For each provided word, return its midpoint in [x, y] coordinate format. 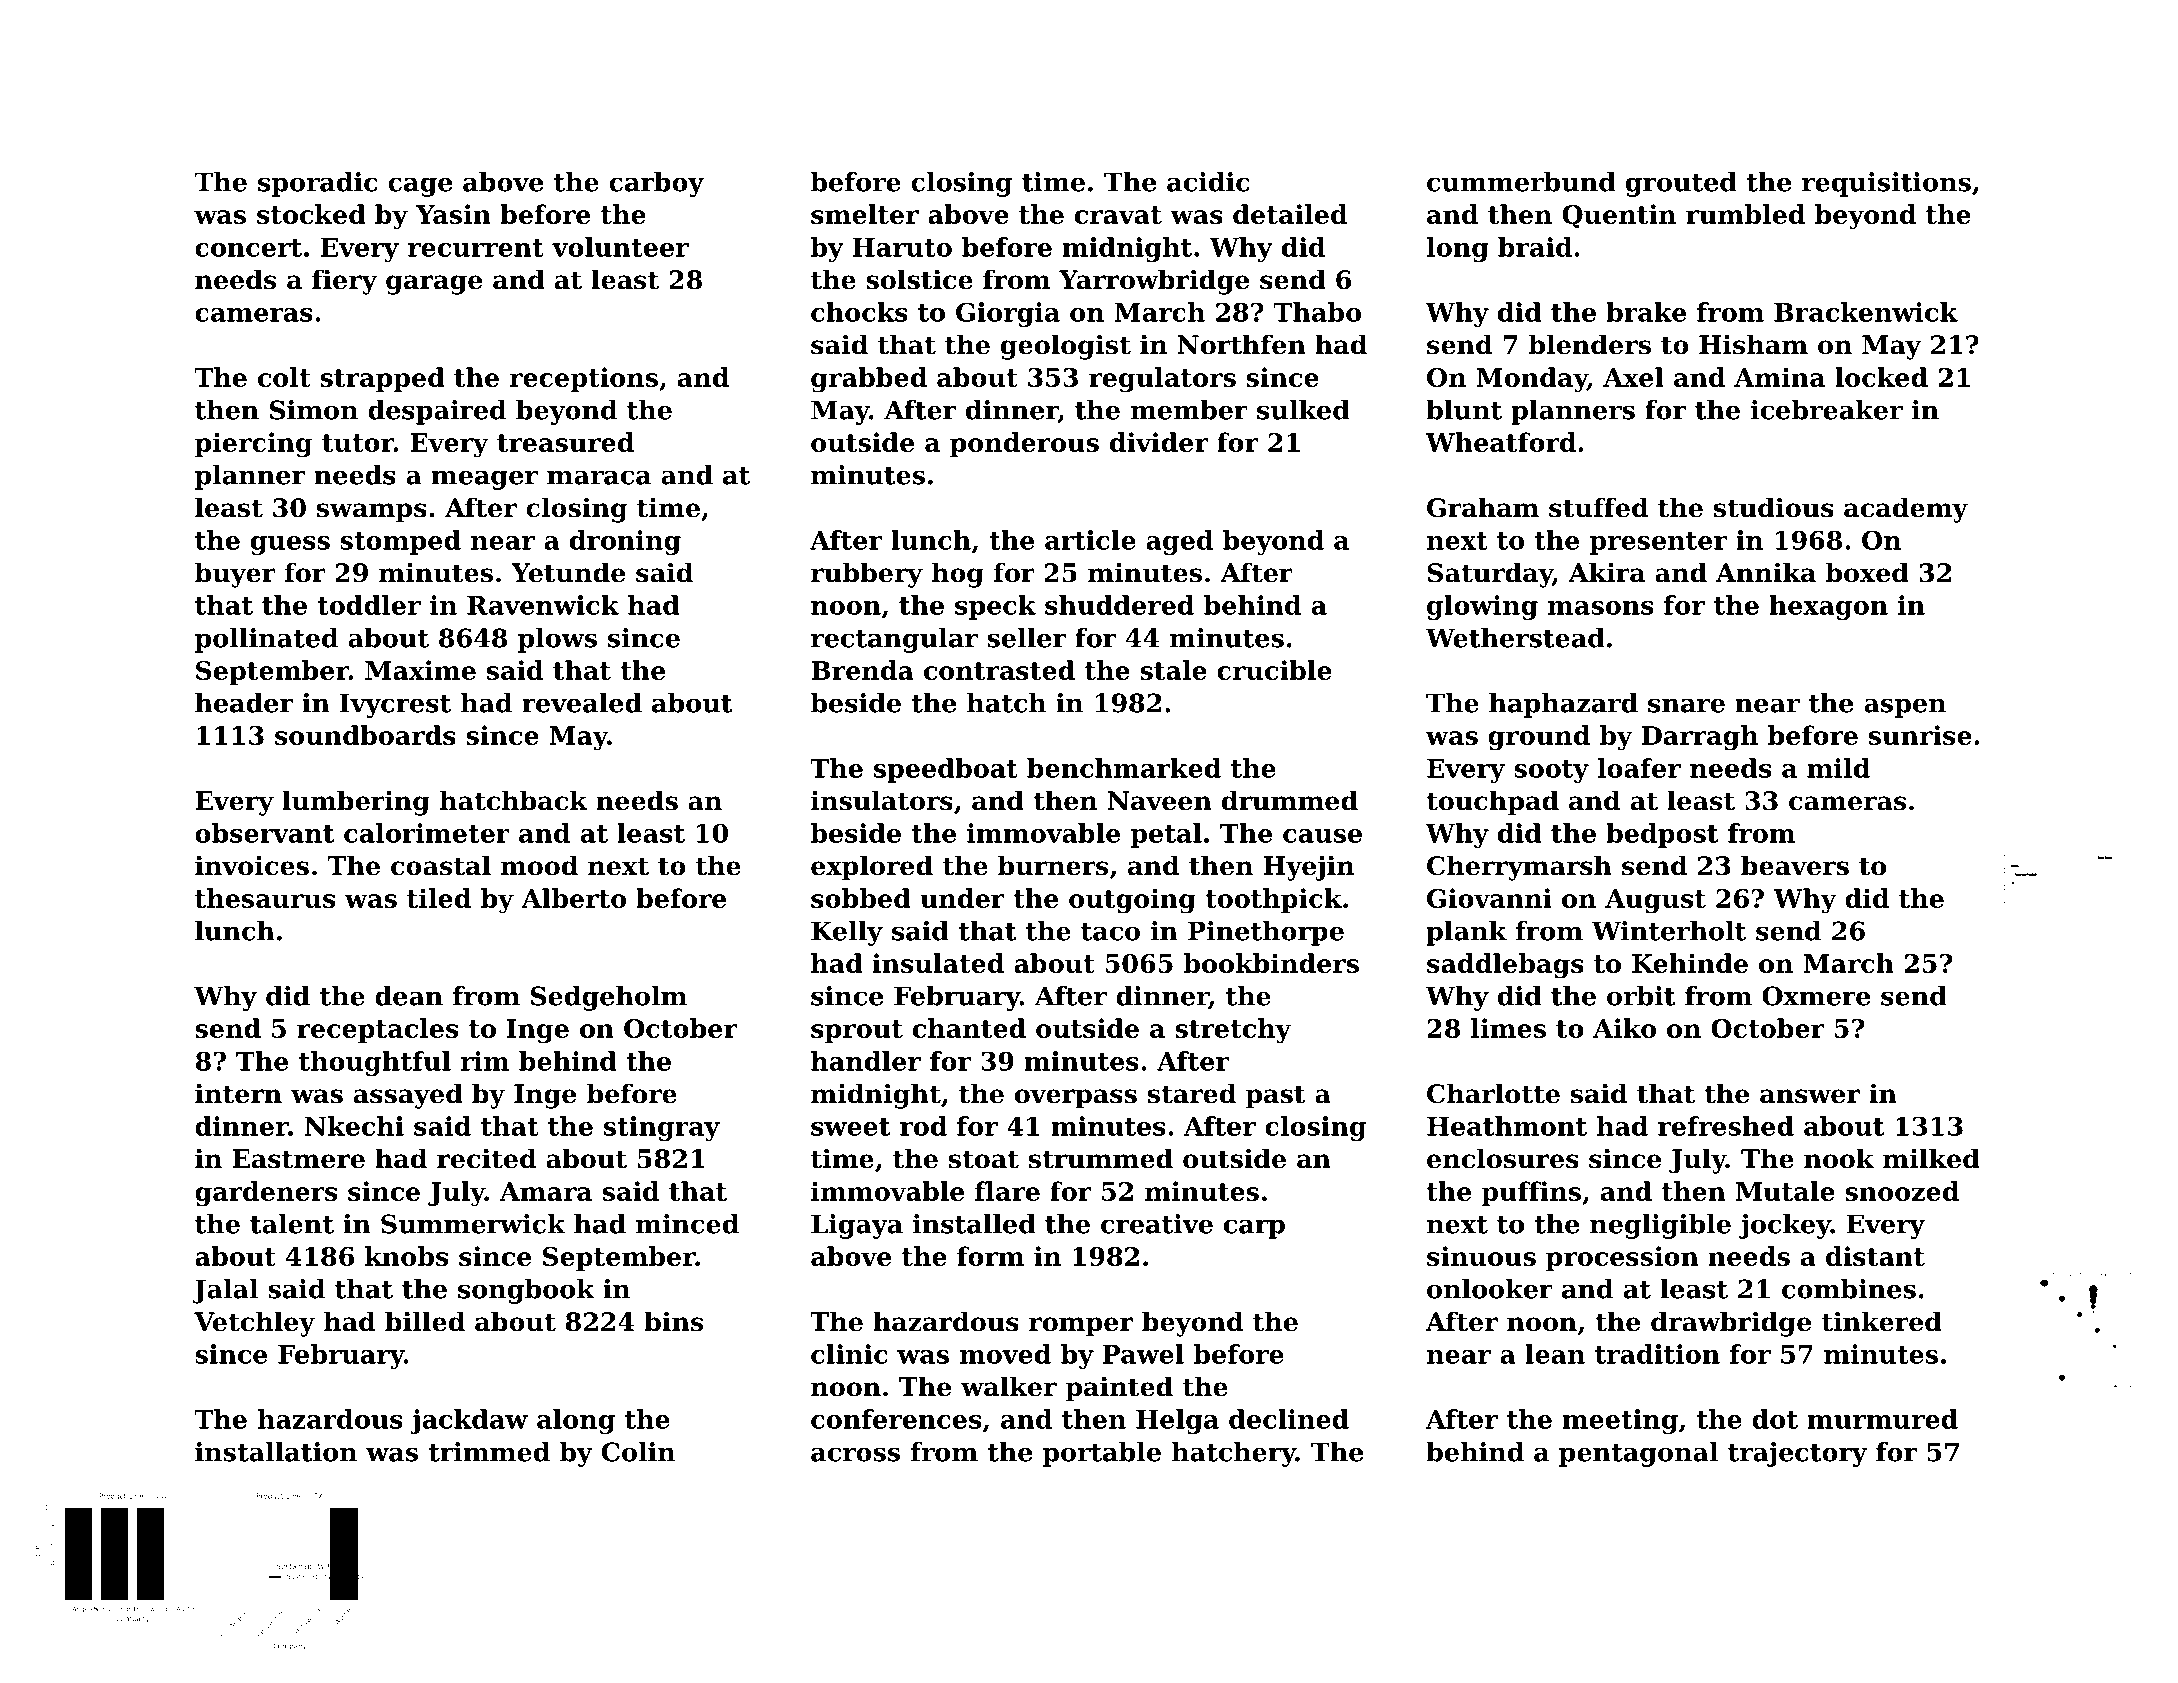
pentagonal [1638, 1454]
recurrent [476, 248]
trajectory [1797, 1454]
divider [1159, 442]
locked [1881, 377]
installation [276, 1452]
